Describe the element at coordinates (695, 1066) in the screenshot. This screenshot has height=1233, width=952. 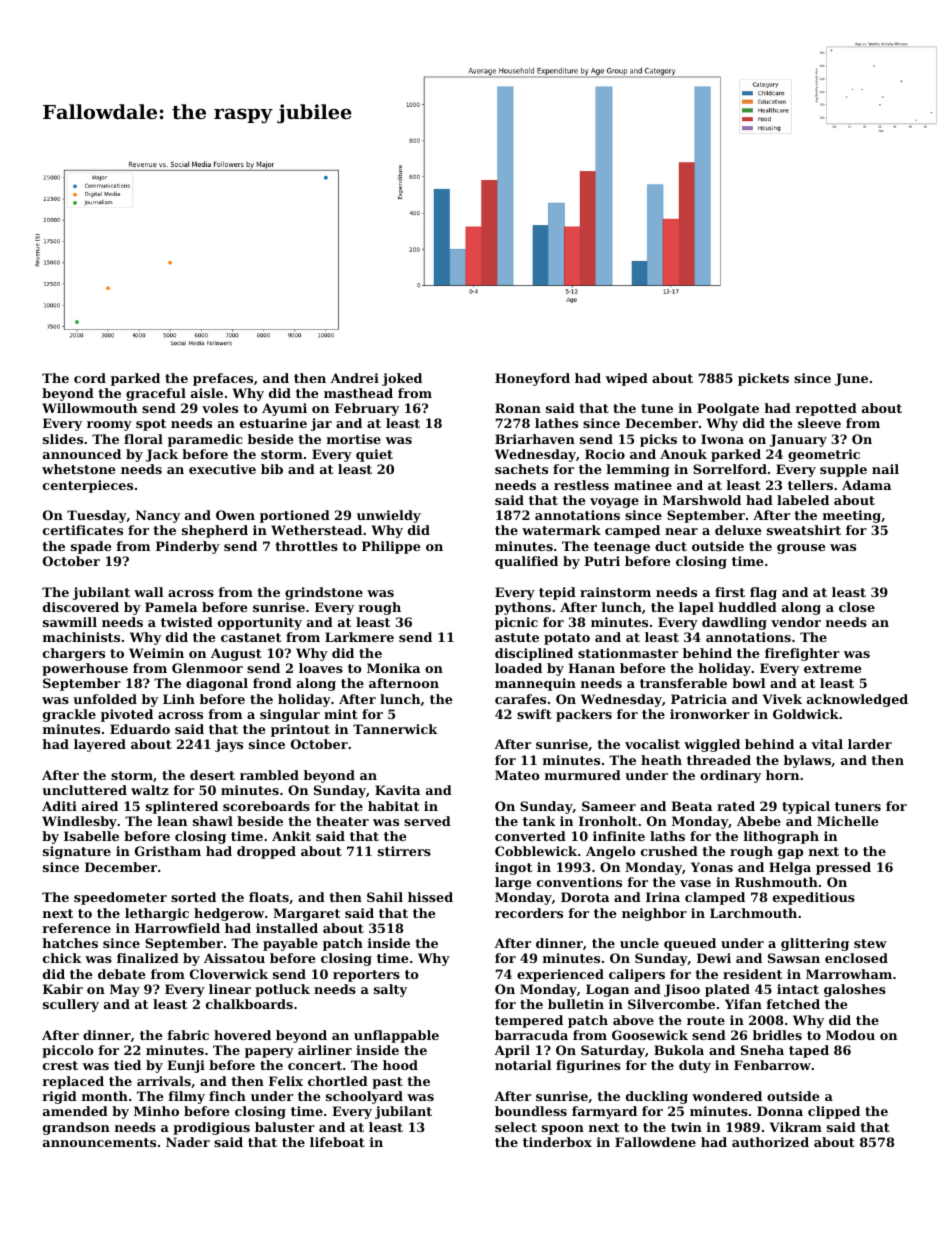
I see `duty` at that location.
